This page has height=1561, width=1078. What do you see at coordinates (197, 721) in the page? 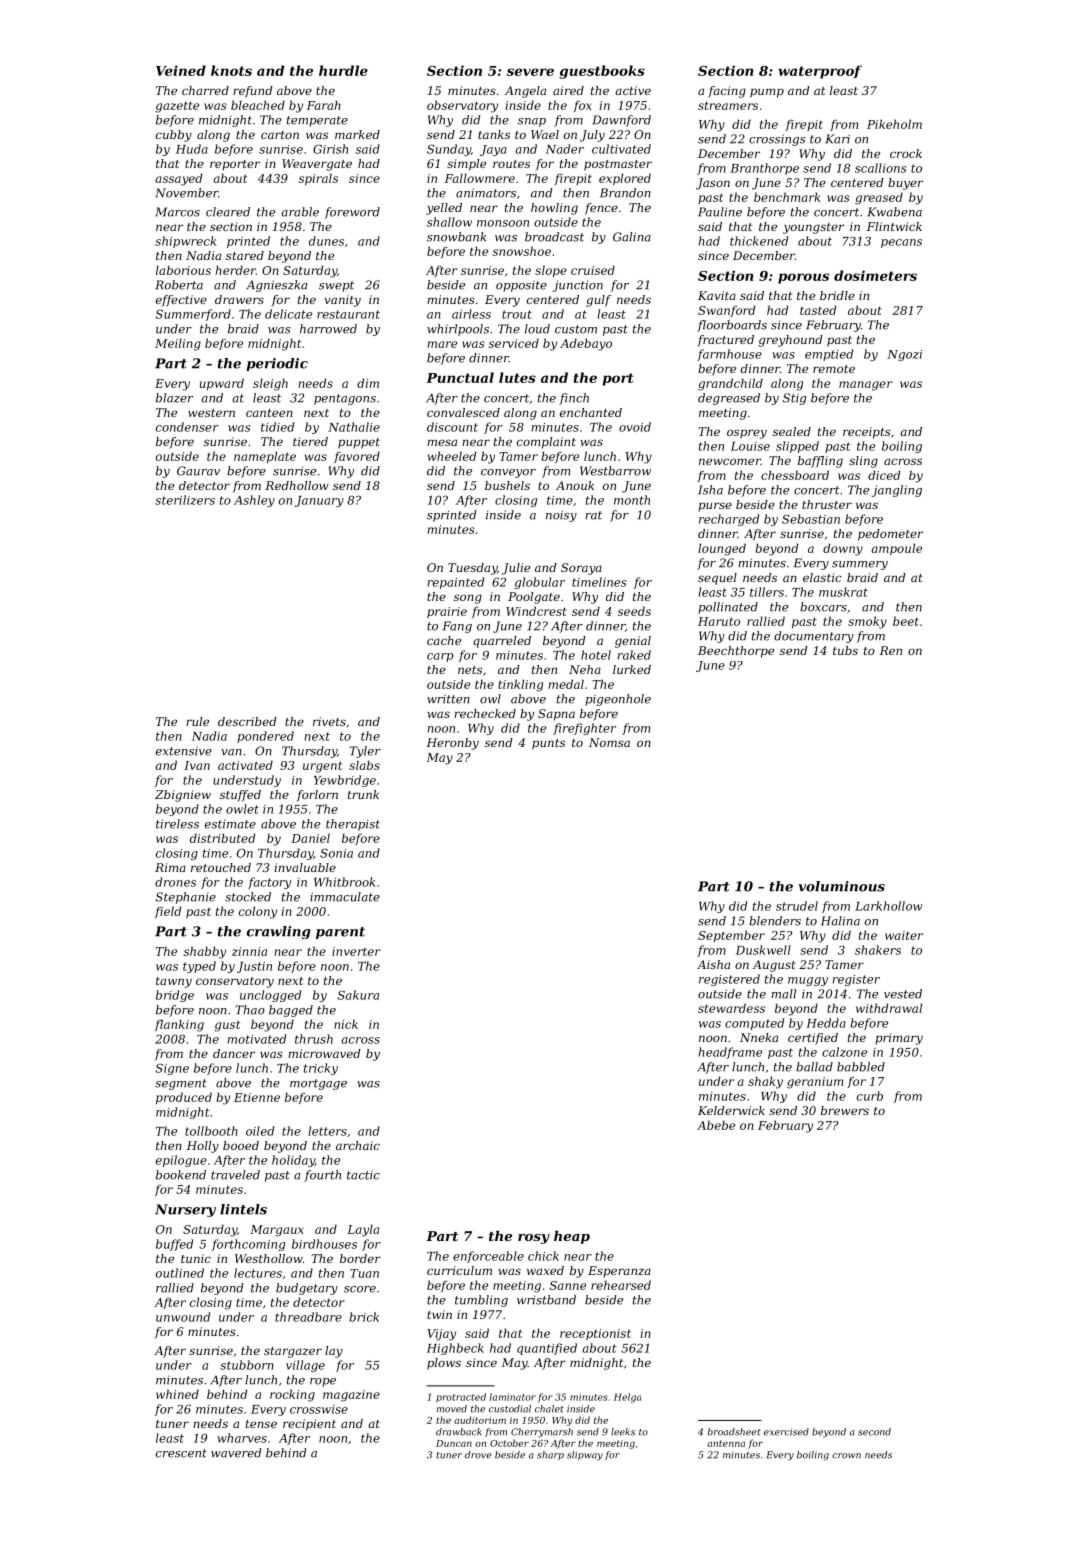
I see `rule` at bounding box center [197, 721].
